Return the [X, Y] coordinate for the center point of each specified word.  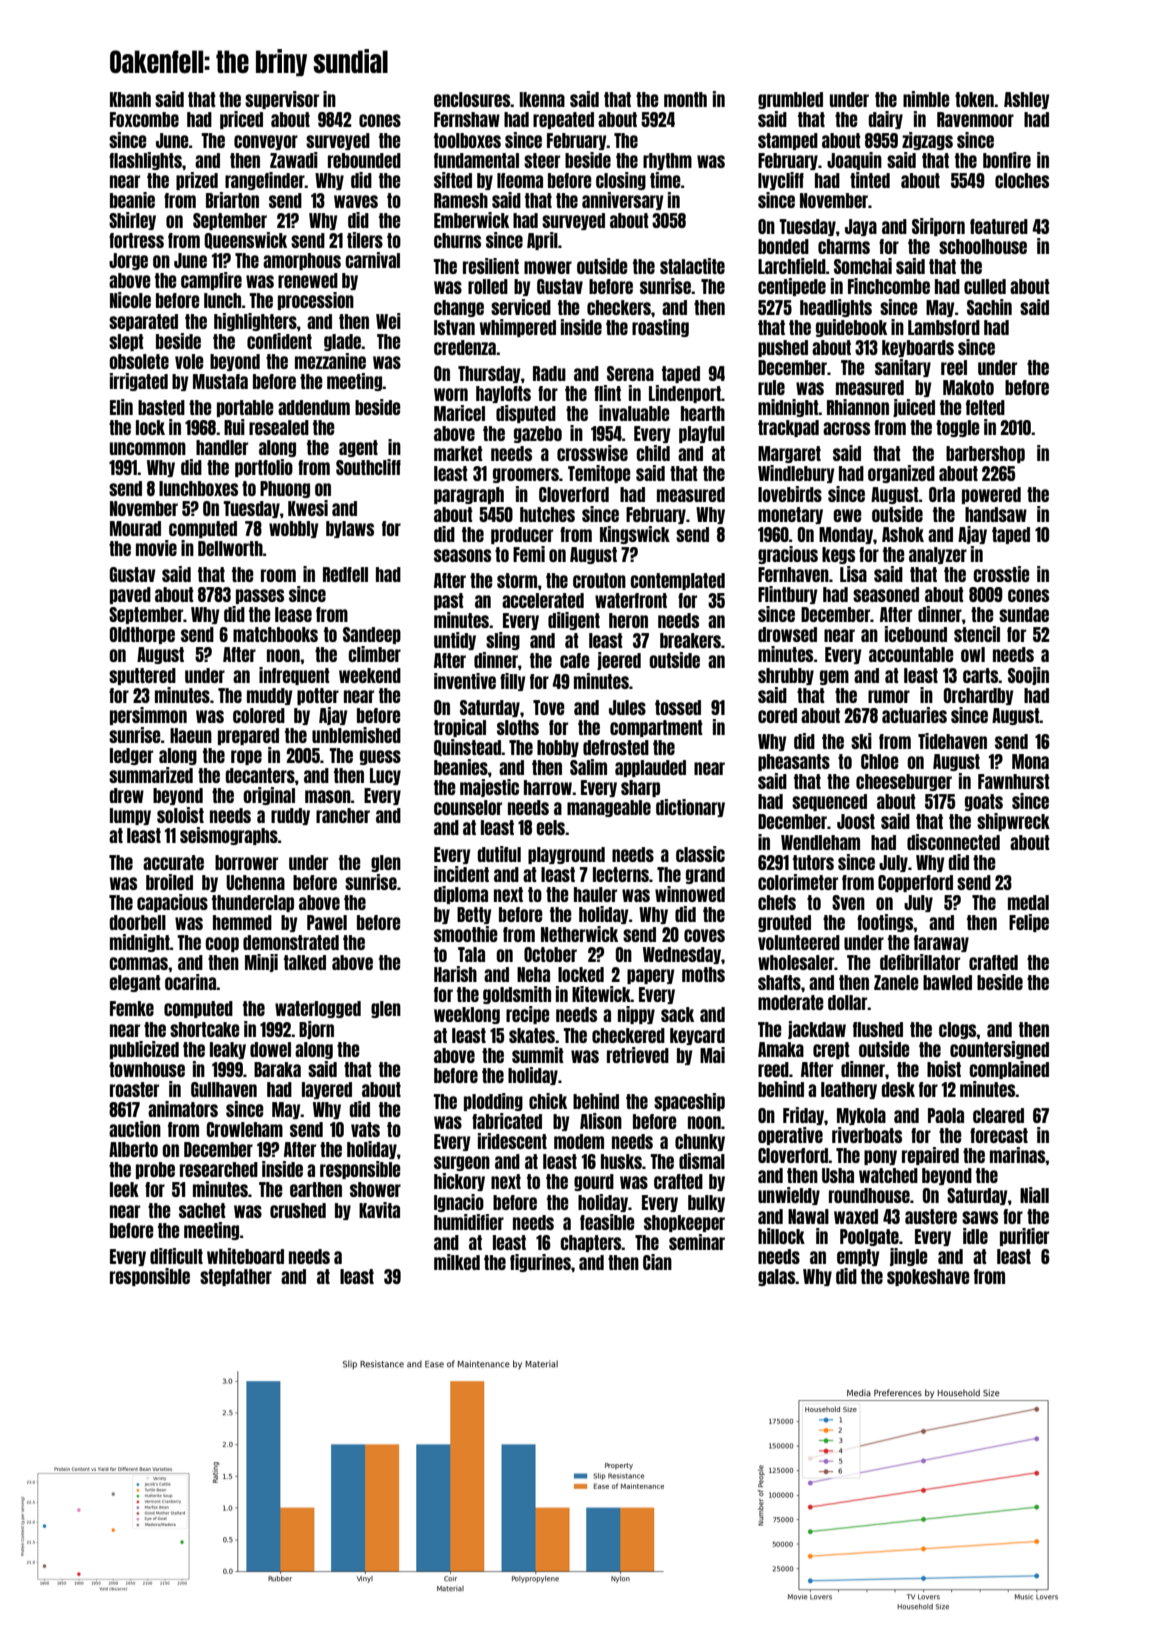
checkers [619, 307]
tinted [870, 180]
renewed [308, 280]
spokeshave [928, 1277]
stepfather [236, 1277]
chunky [700, 1142]
